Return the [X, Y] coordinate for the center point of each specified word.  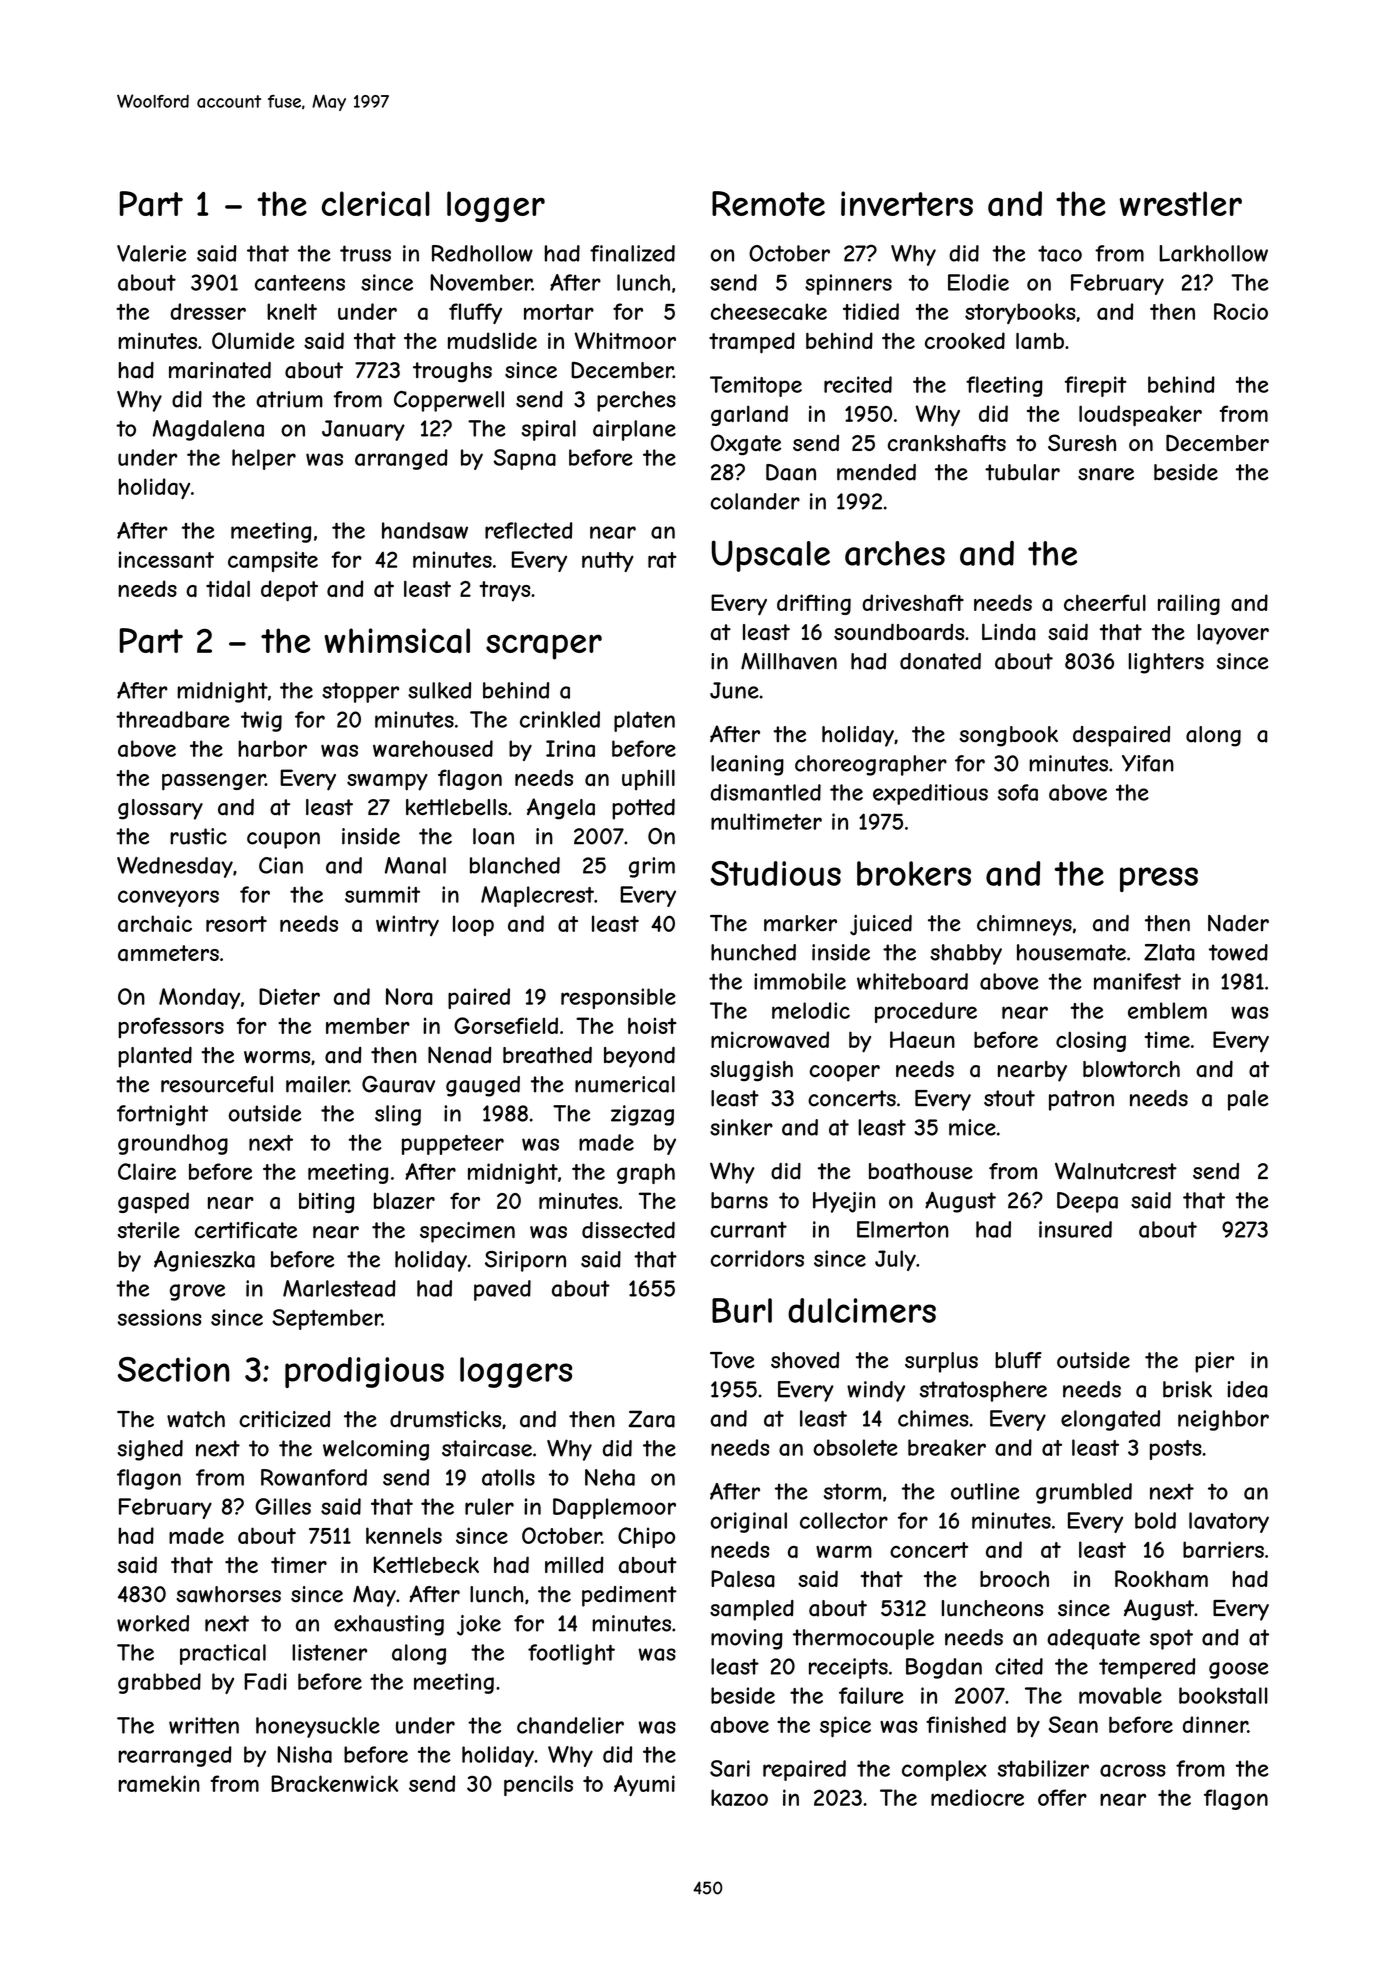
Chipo [646, 1537]
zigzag [642, 1115]
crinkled [560, 719]
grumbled [1084, 1493]
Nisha [304, 1754]
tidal [228, 588]
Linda [1008, 632]
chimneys [1024, 925]
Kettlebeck [426, 1564]
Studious [775, 873]
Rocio [1241, 311]
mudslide [492, 340]
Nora [409, 996]
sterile [149, 1230]
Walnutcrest [1116, 1171]
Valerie [151, 253]
